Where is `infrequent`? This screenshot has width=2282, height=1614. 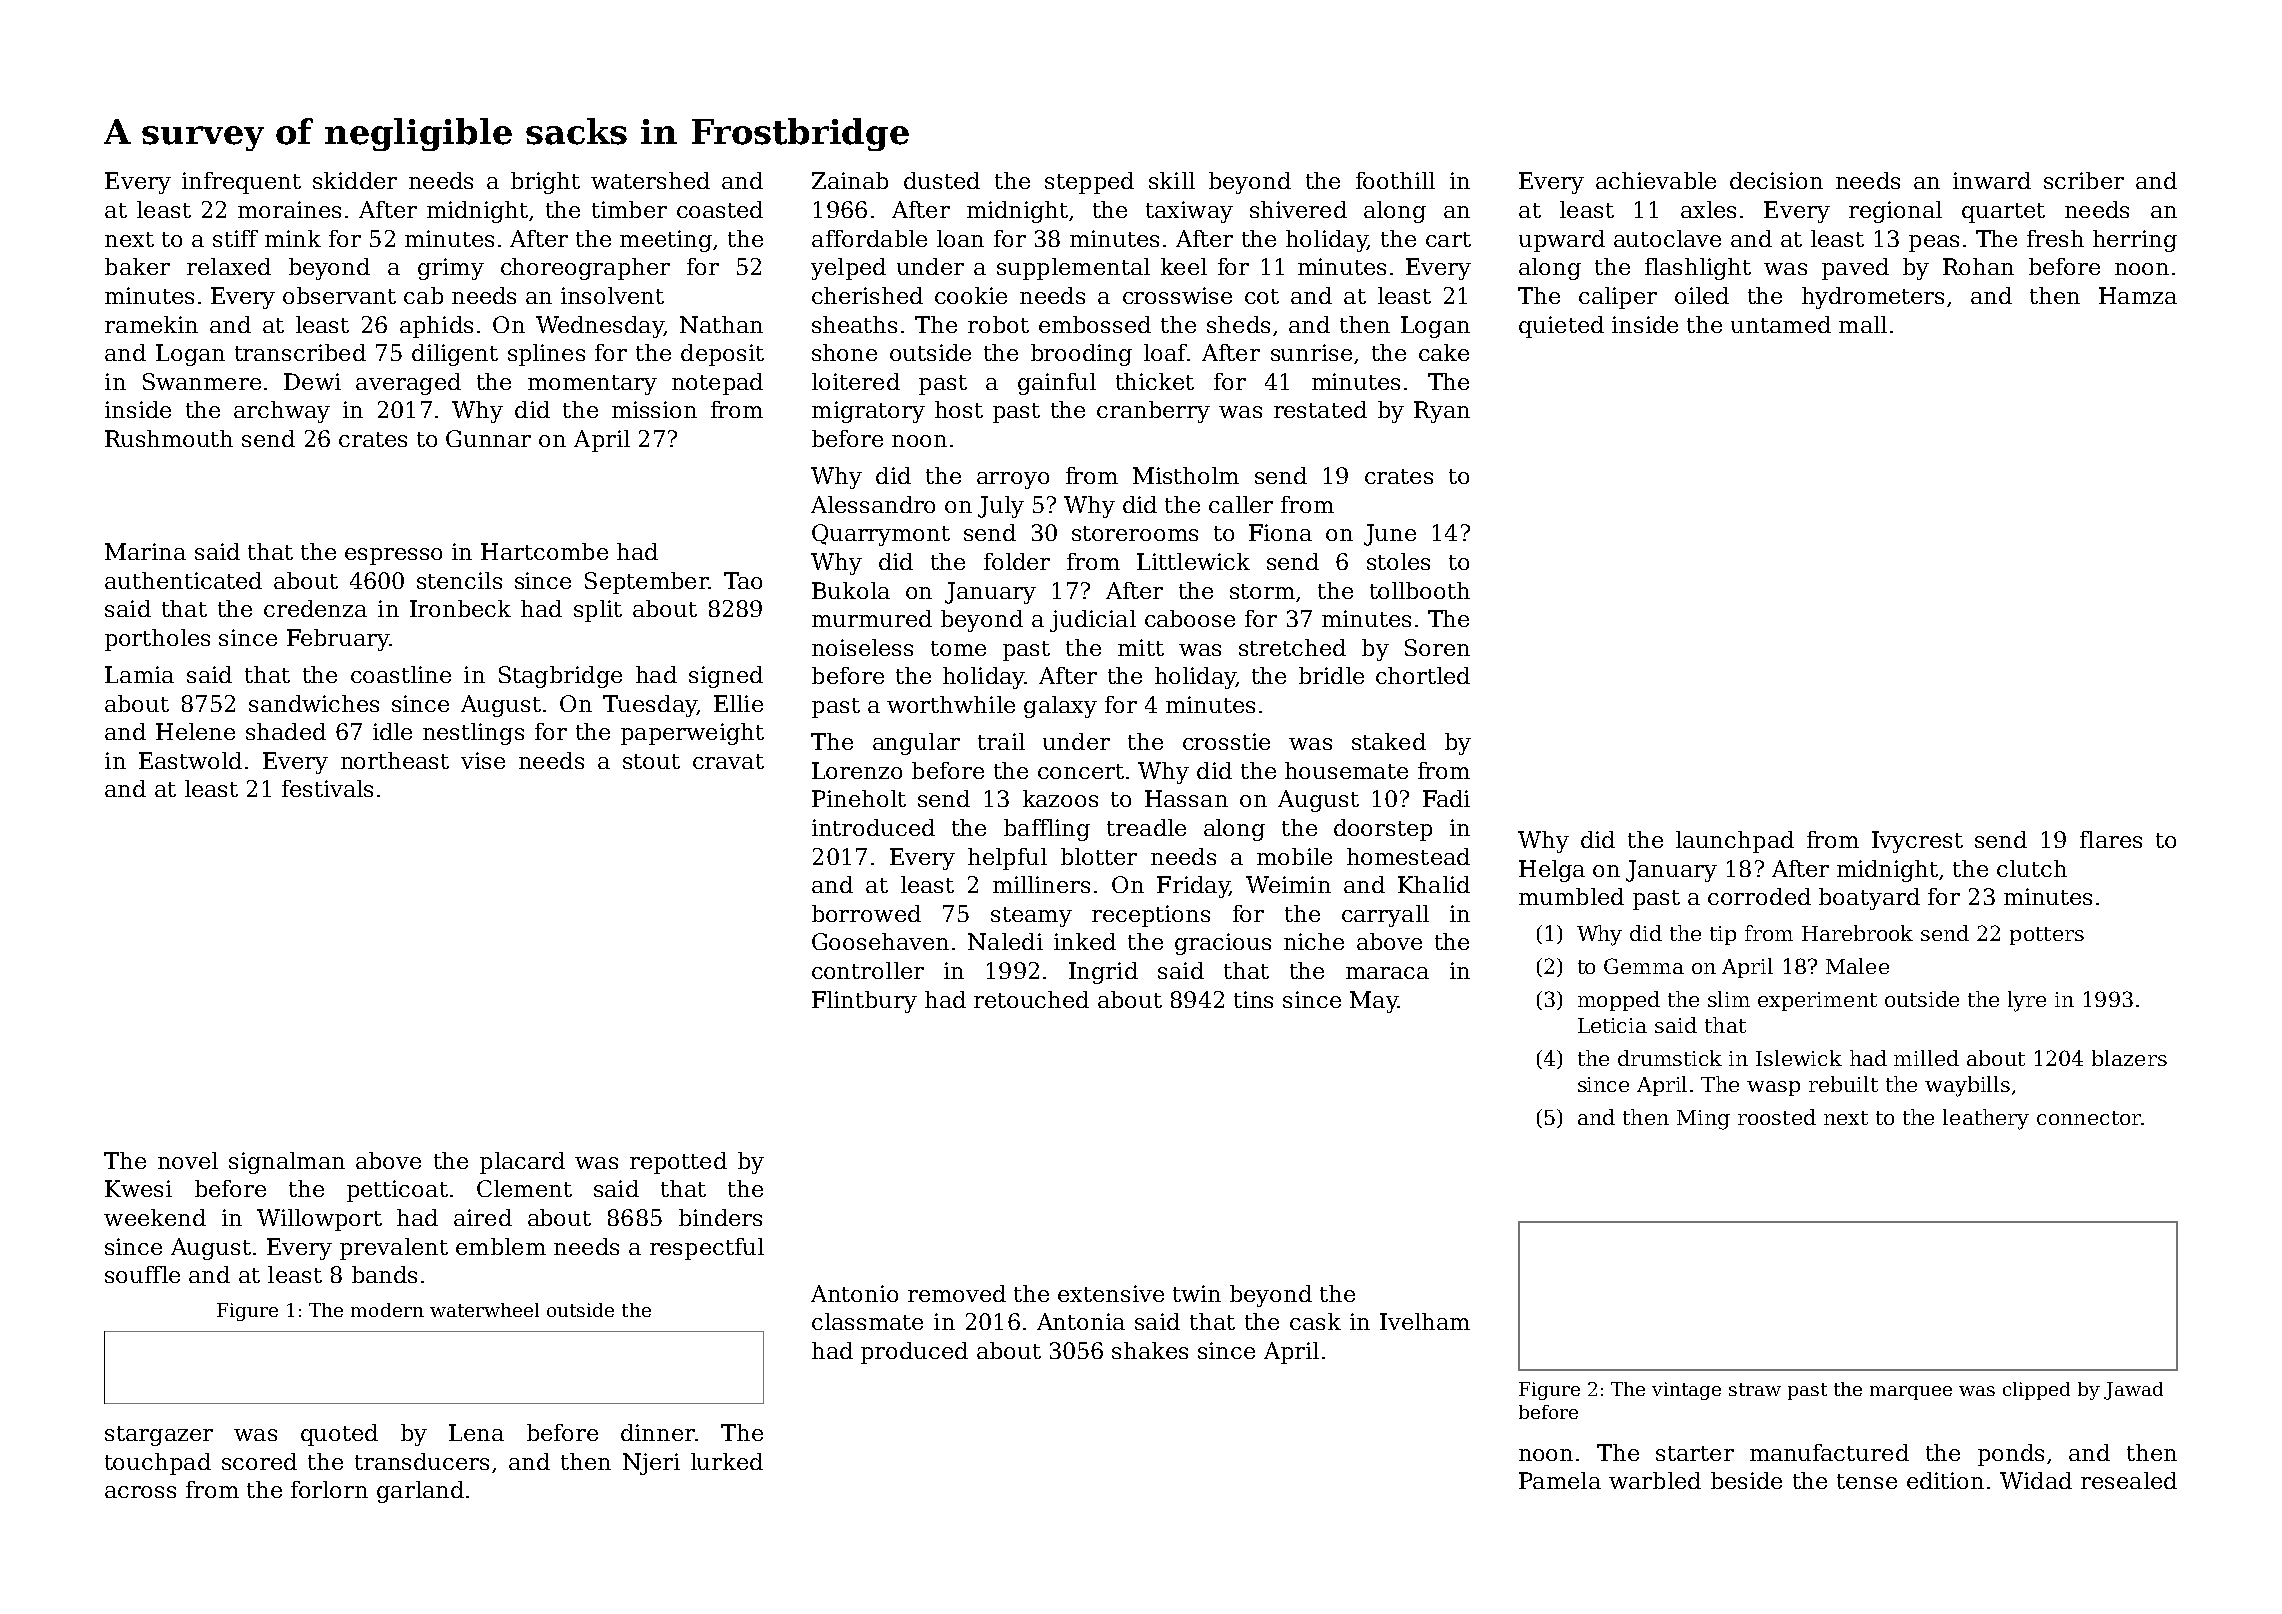
infrequent is located at coordinates (241, 183).
